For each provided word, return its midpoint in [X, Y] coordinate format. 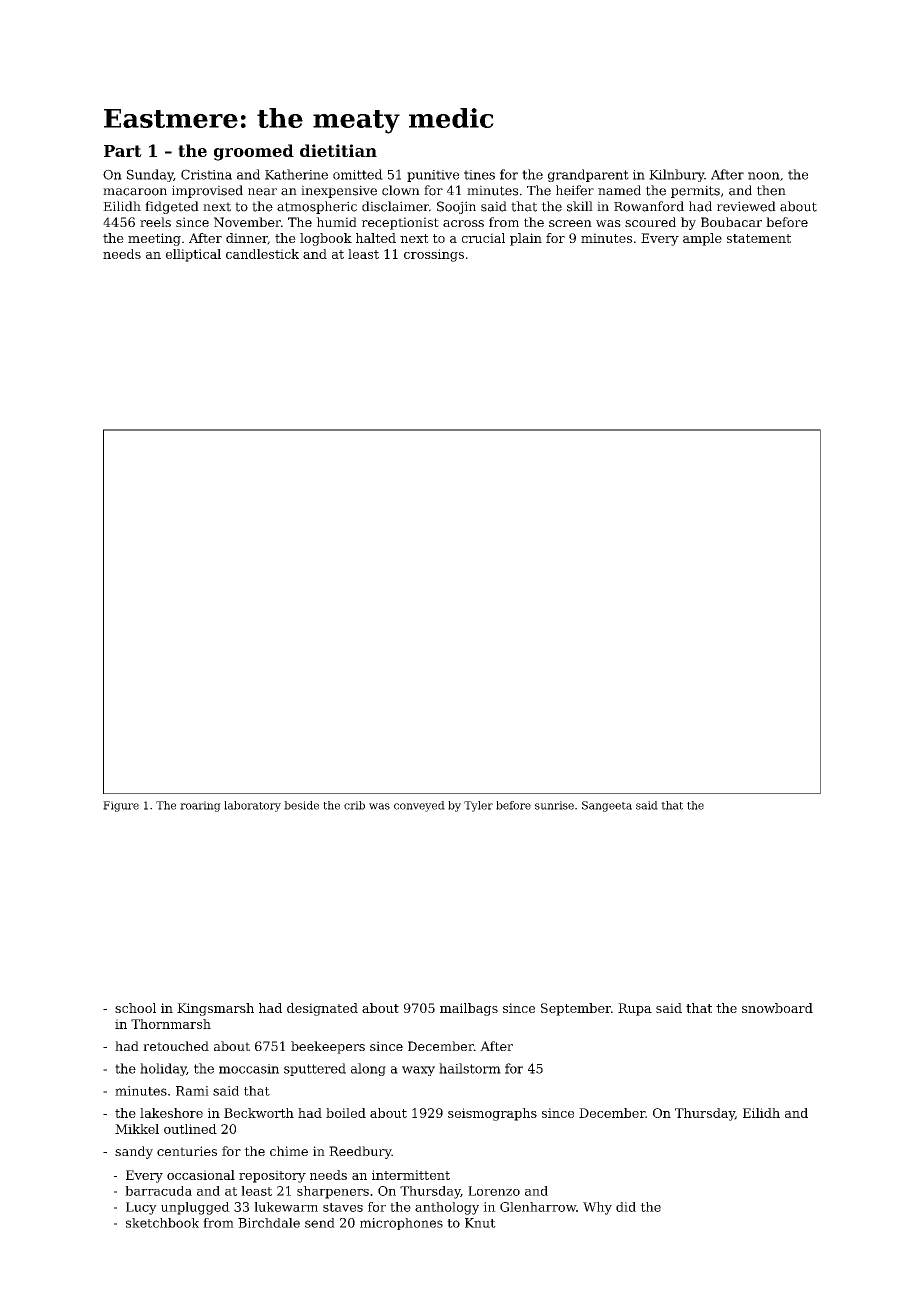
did [626, 1207]
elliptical [193, 255]
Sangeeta [607, 806]
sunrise [554, 805]
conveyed [419, 806]
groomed [254, 152]
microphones [401, 1224]
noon [764, 176]
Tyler [478, 806]
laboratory [252, 806]
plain [526, 239]
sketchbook [162, 1223]
